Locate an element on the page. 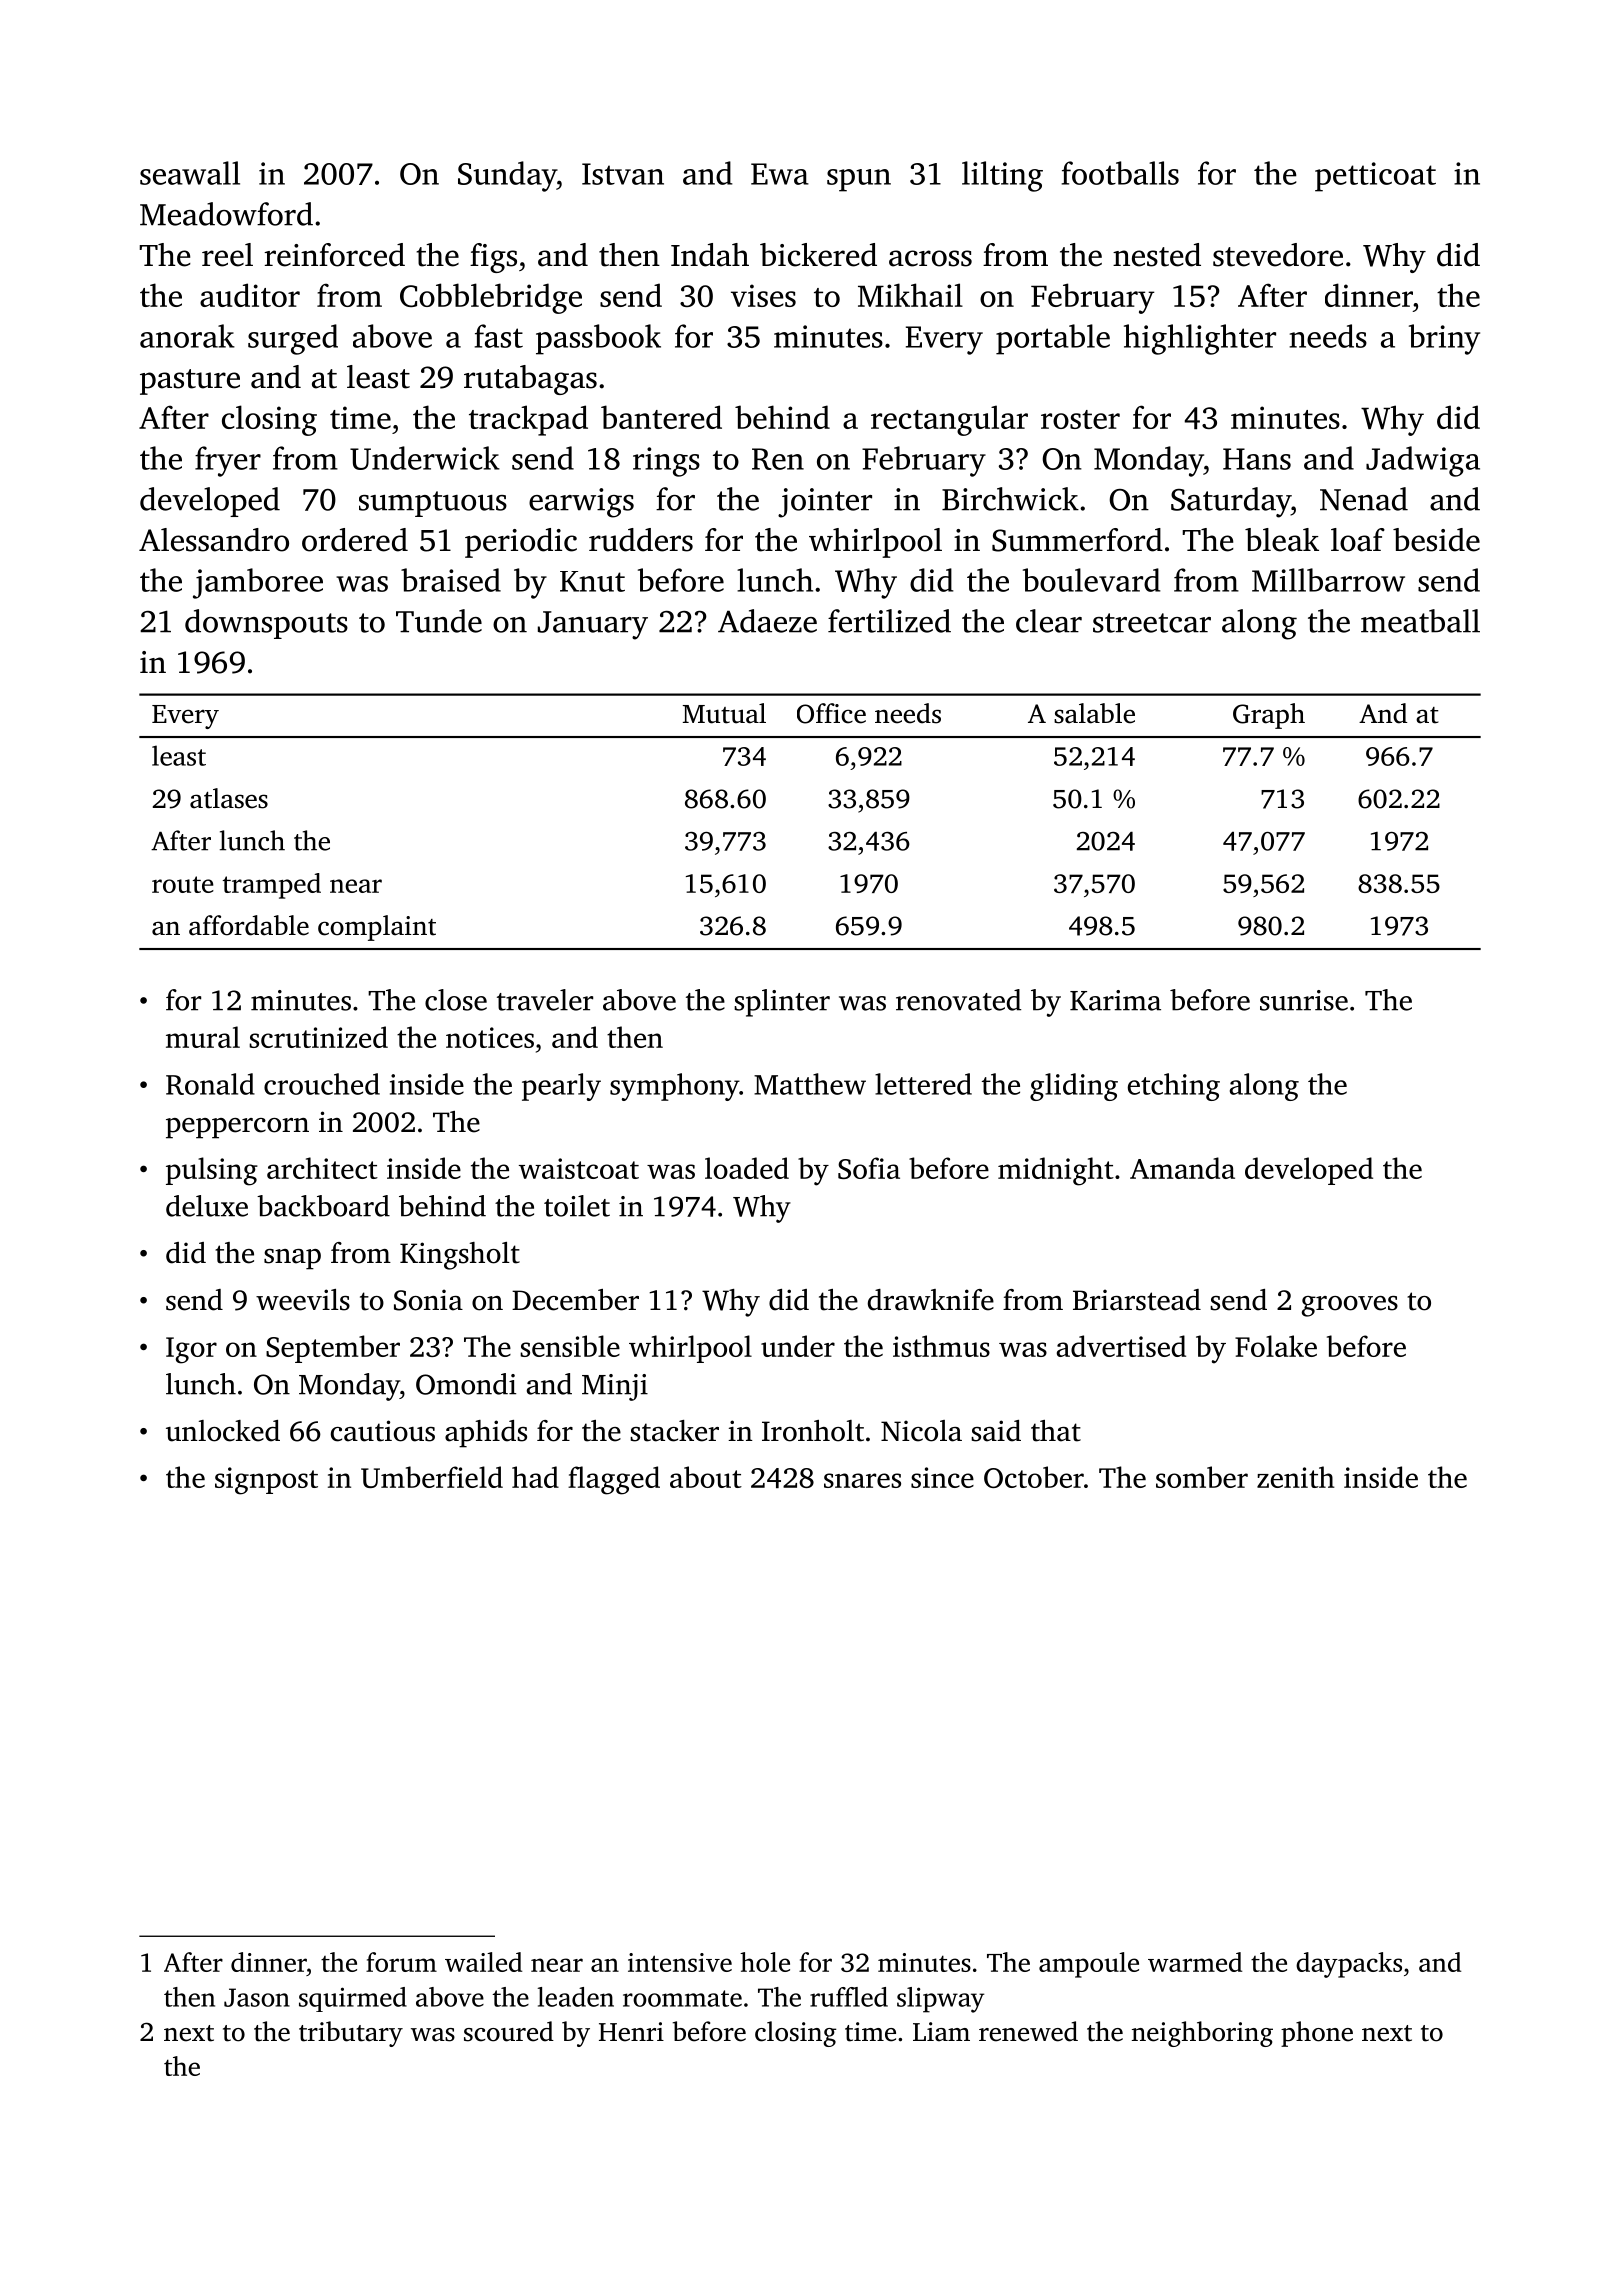 The image size is (1620, 2292). across is located at coordinates (930, 258).
